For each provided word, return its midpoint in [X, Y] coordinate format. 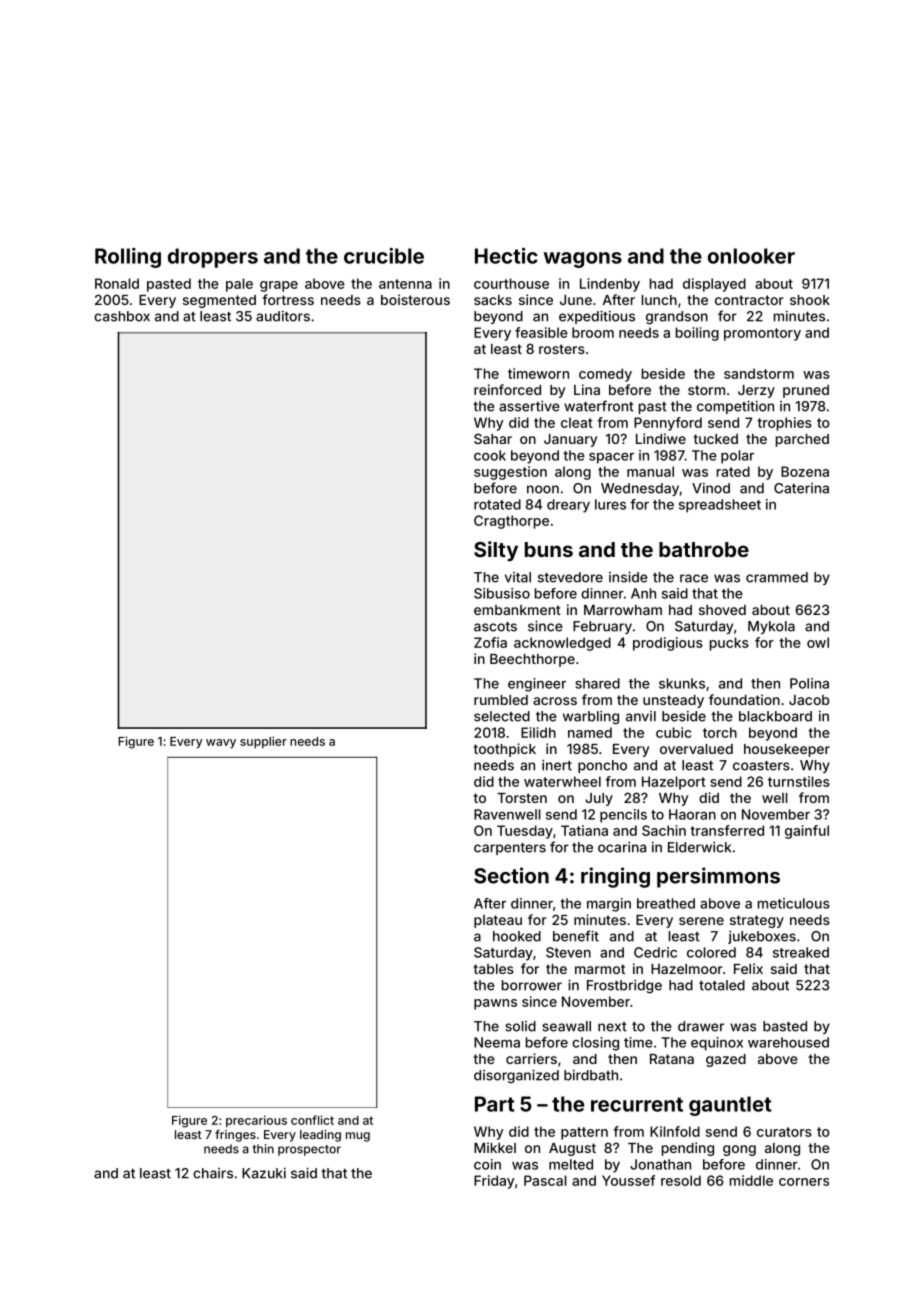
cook [490, 455]
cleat [577, 422]
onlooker [751, 256]
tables [494, 969]
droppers [213, 258]
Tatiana [584, 830]
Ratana [672, 1059]
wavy [221, 743]
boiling [697, 334]
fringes [235, 1136]
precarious [256, 1121]
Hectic [506, 256]
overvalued [696, 749]
